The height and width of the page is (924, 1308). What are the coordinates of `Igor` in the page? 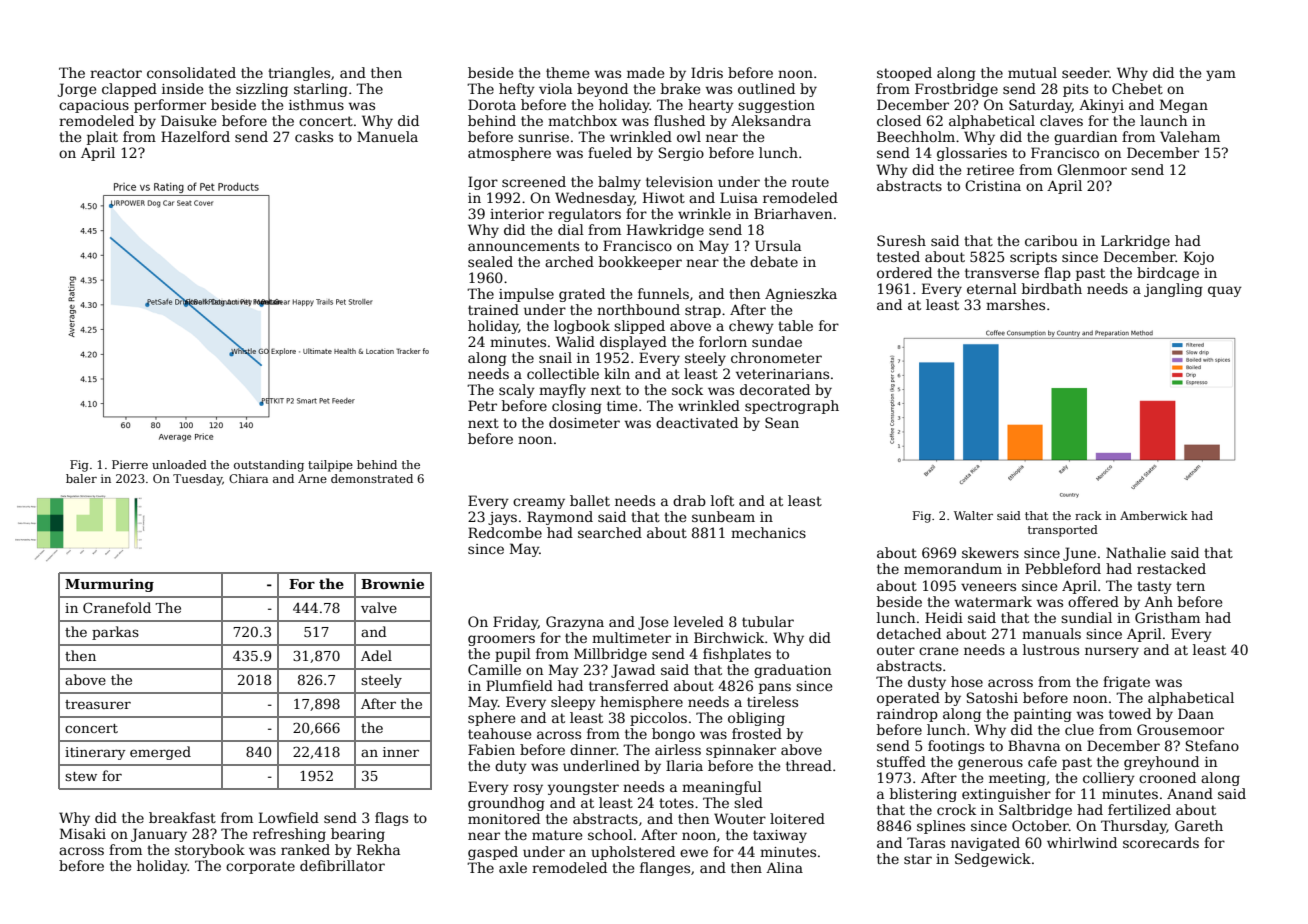 It's located at (483, 183).
